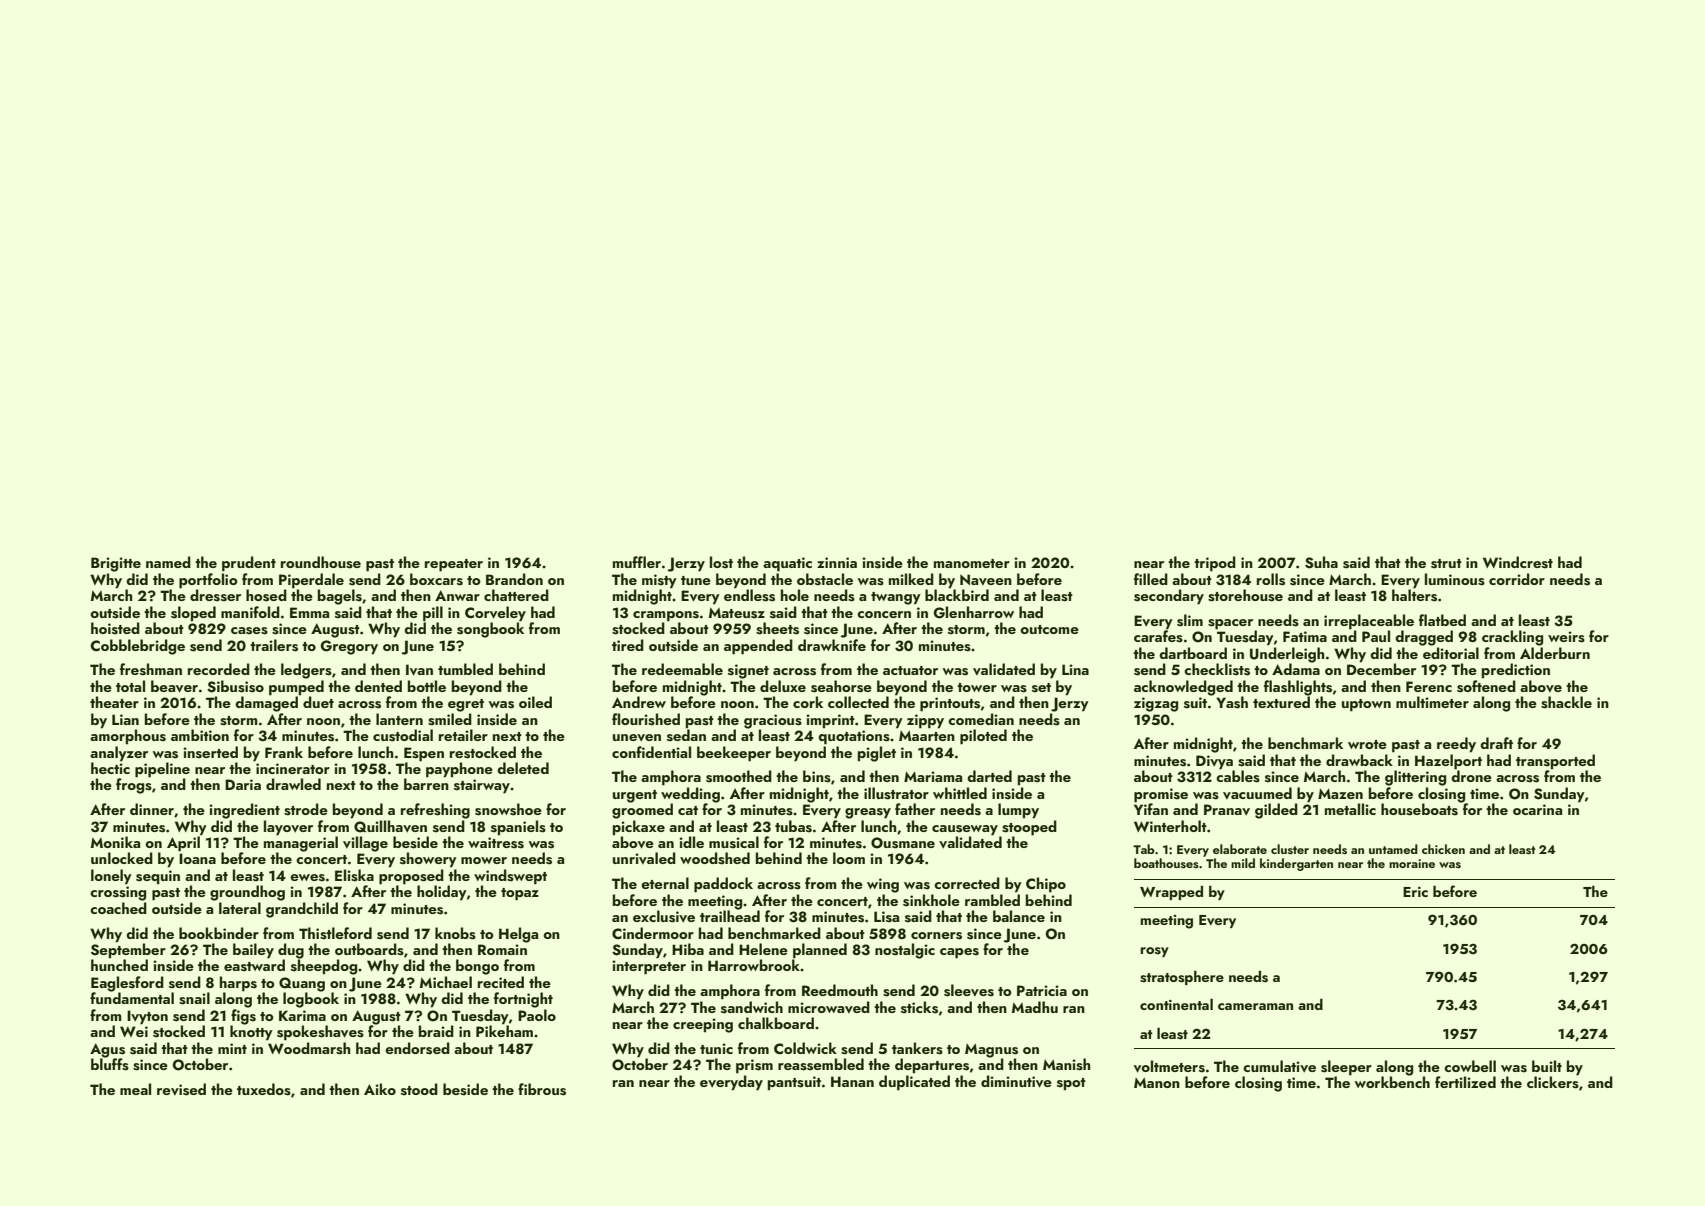 This screenshot has height=1206, width=1705. Describe the element at coordinates (852, 1081) in the screenshot. I see `Hanan` at that location.
